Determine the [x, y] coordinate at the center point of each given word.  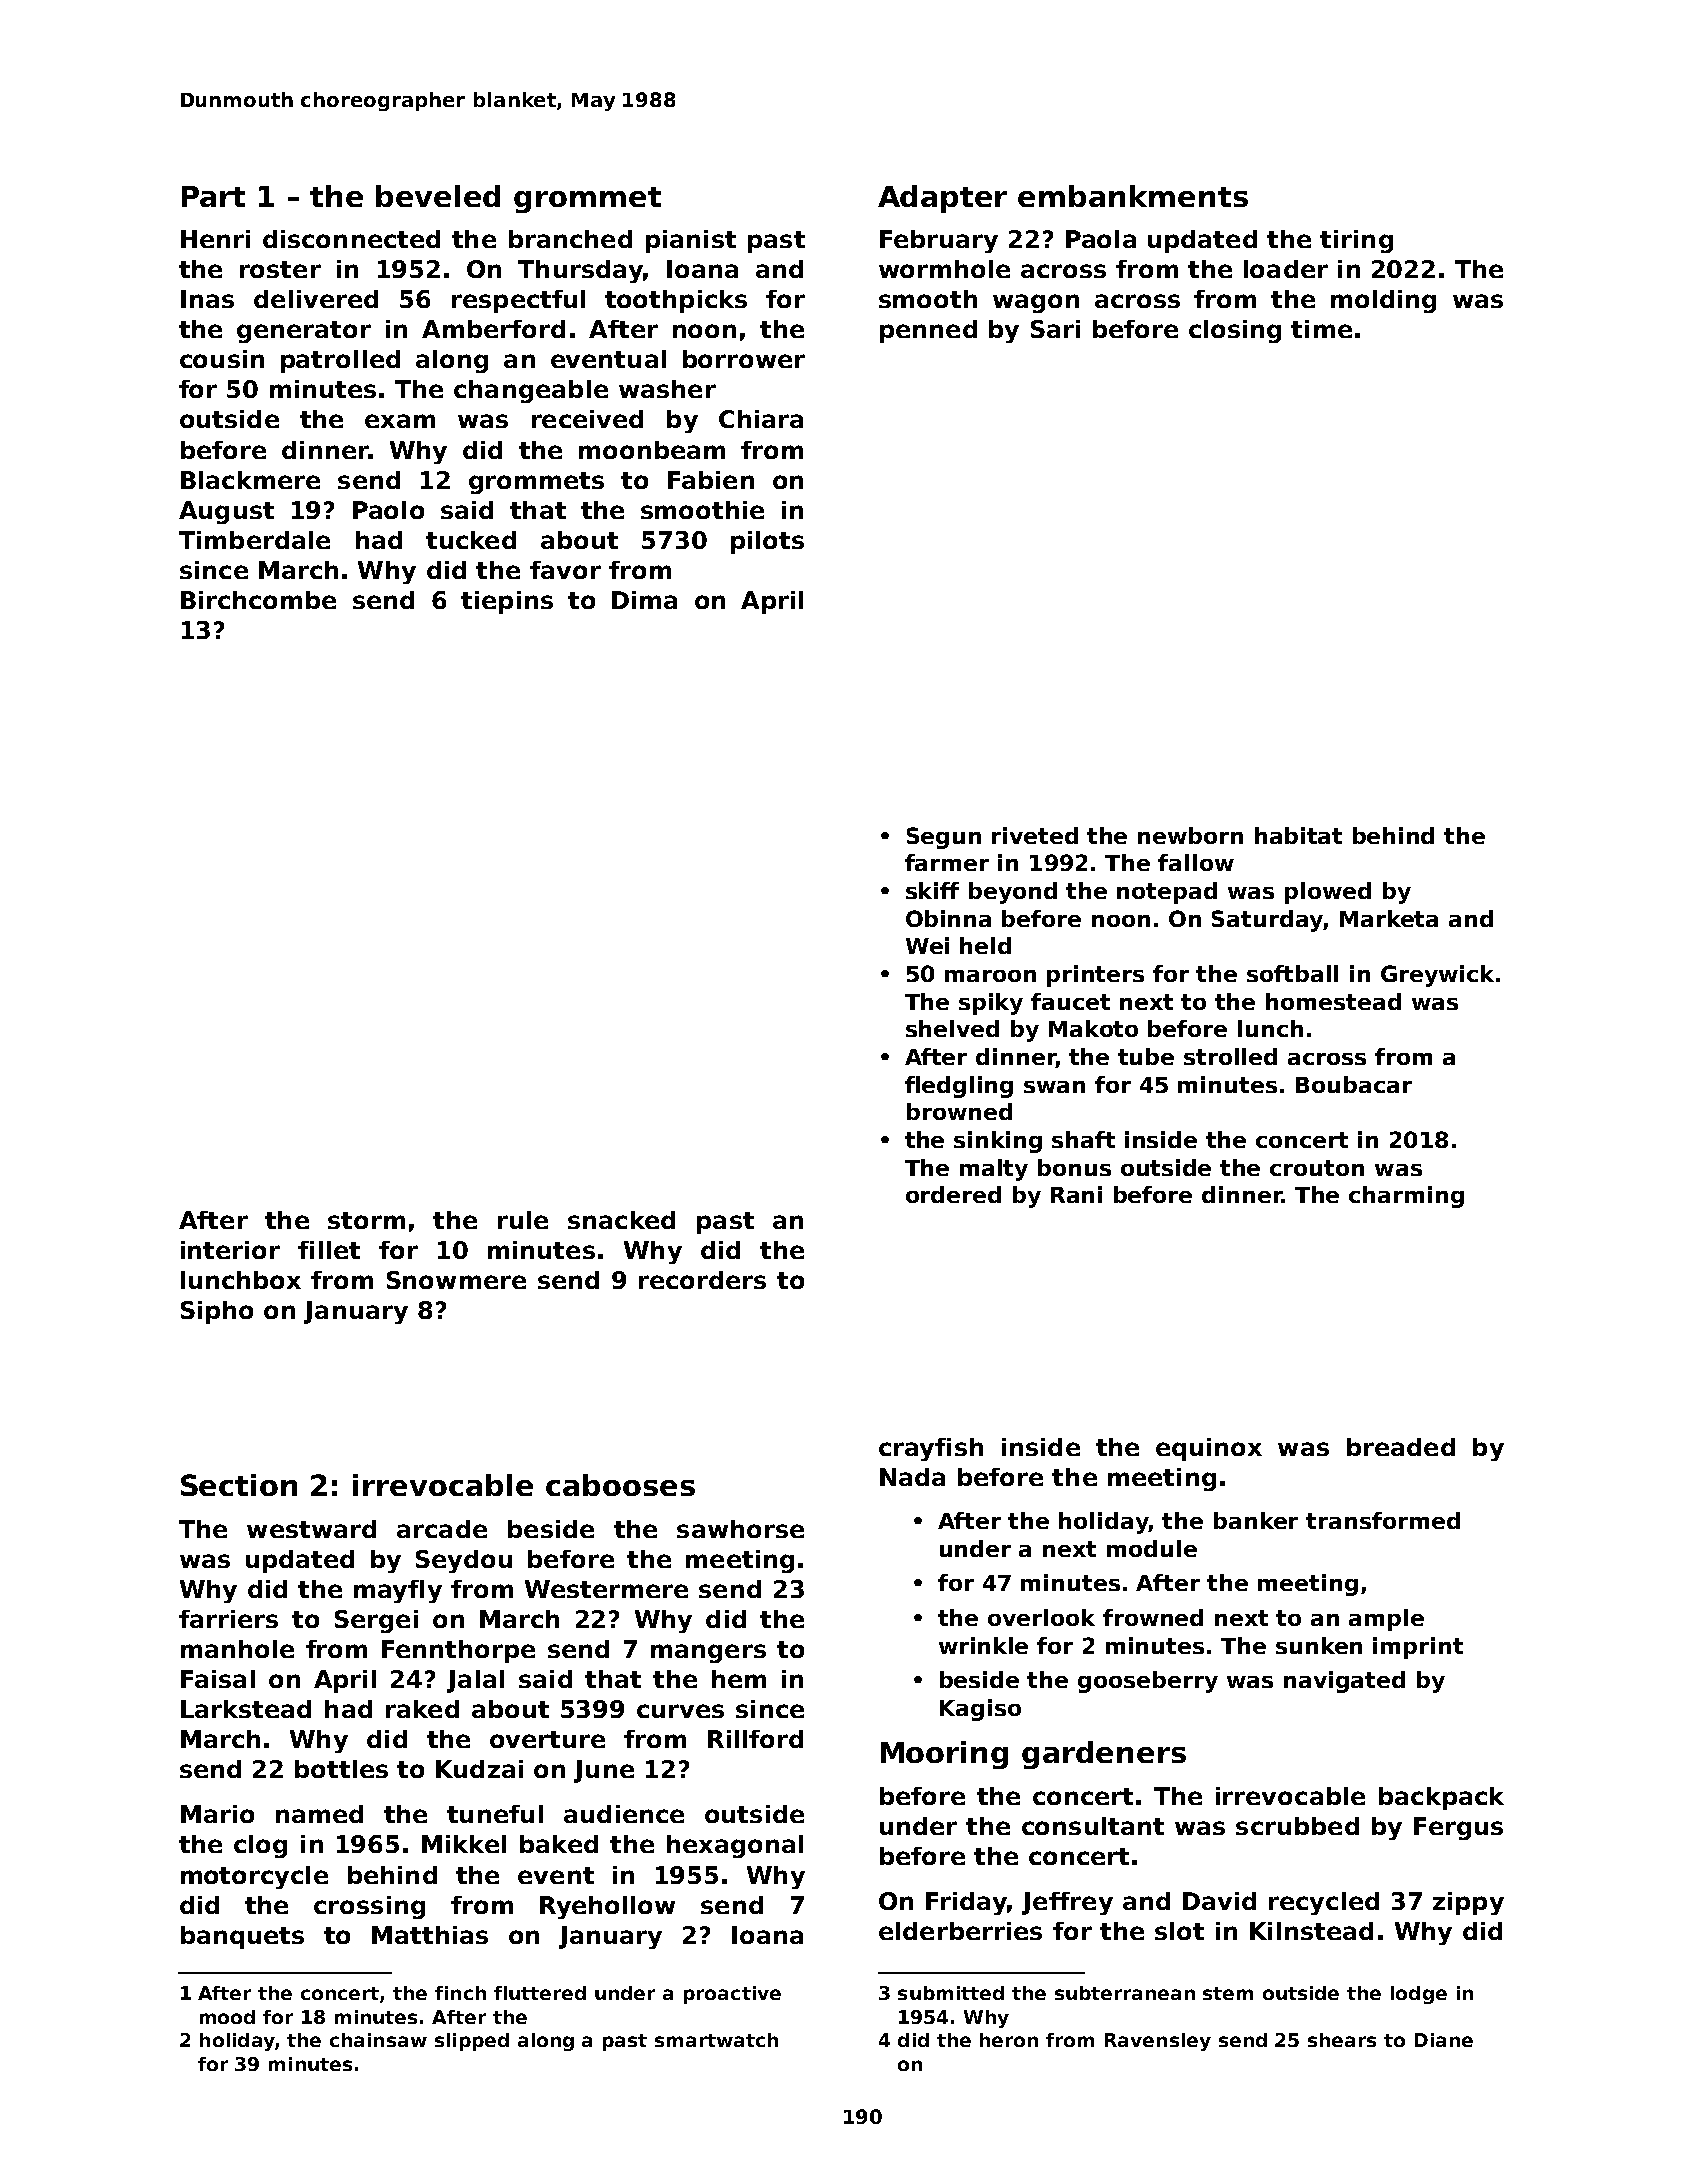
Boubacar [1354, 1084]
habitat [1298, 835]
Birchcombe [258, 600]
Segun [944, 838]
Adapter [942, 199]
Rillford [755, 1739]
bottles [341, 1769]
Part [213, 196]
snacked [621, 1220]
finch [460, 1993]
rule [523, 1220]
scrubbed [1297, 1826]
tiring [1356, 241]
